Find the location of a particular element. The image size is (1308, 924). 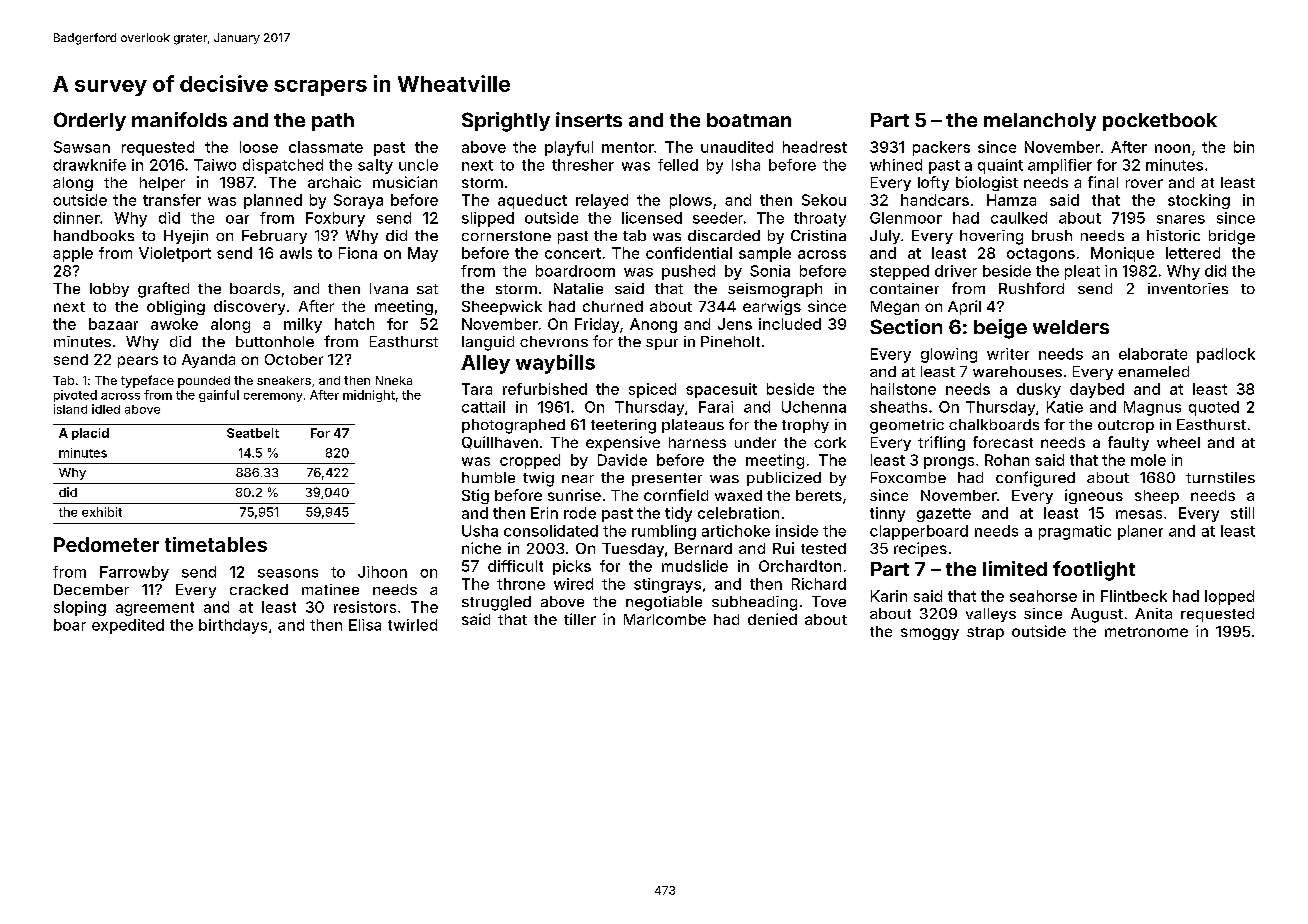

discarded is located at coordinates (724, 235).
